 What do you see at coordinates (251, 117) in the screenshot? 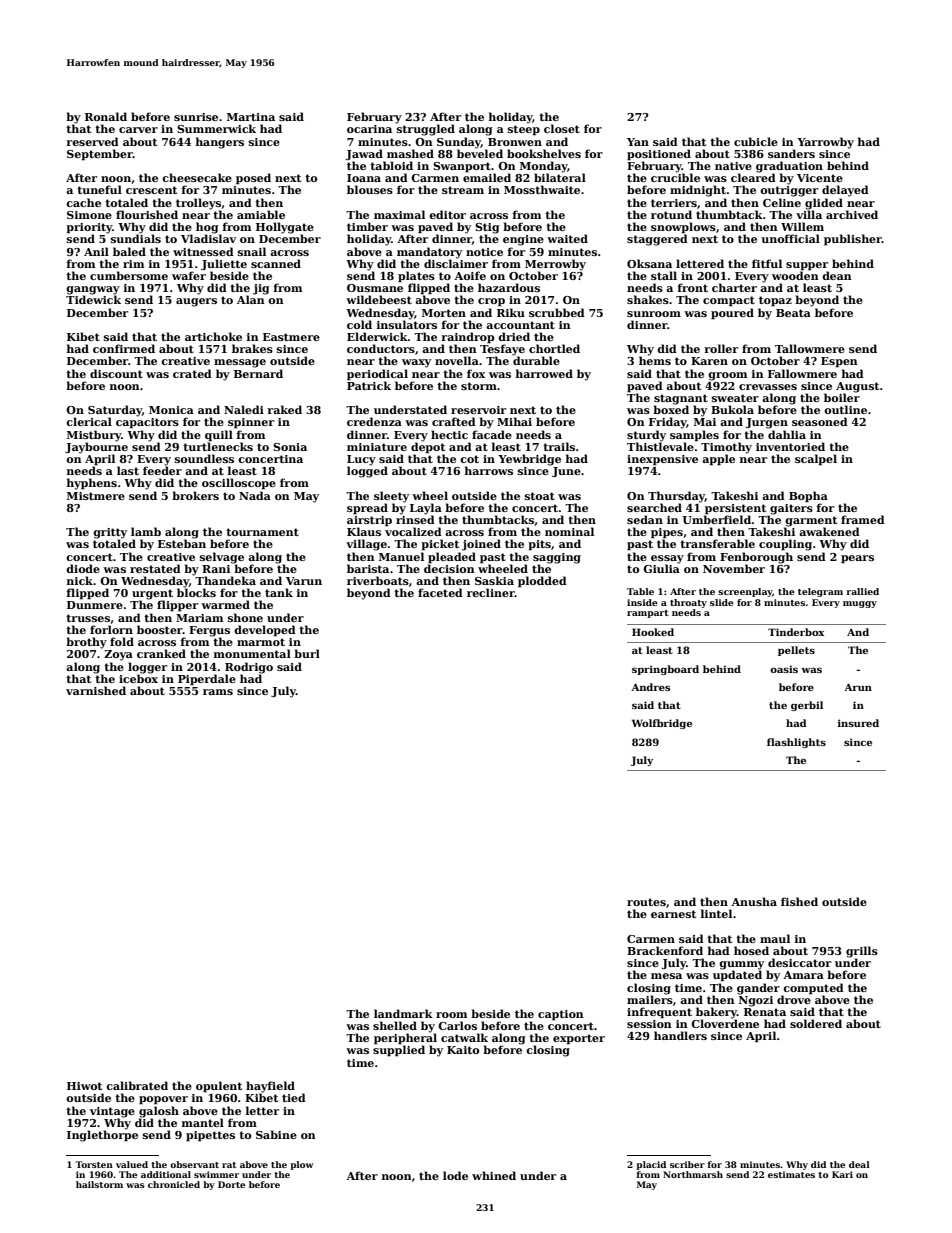
I see `Martina` at bounding box center [251, 117].
